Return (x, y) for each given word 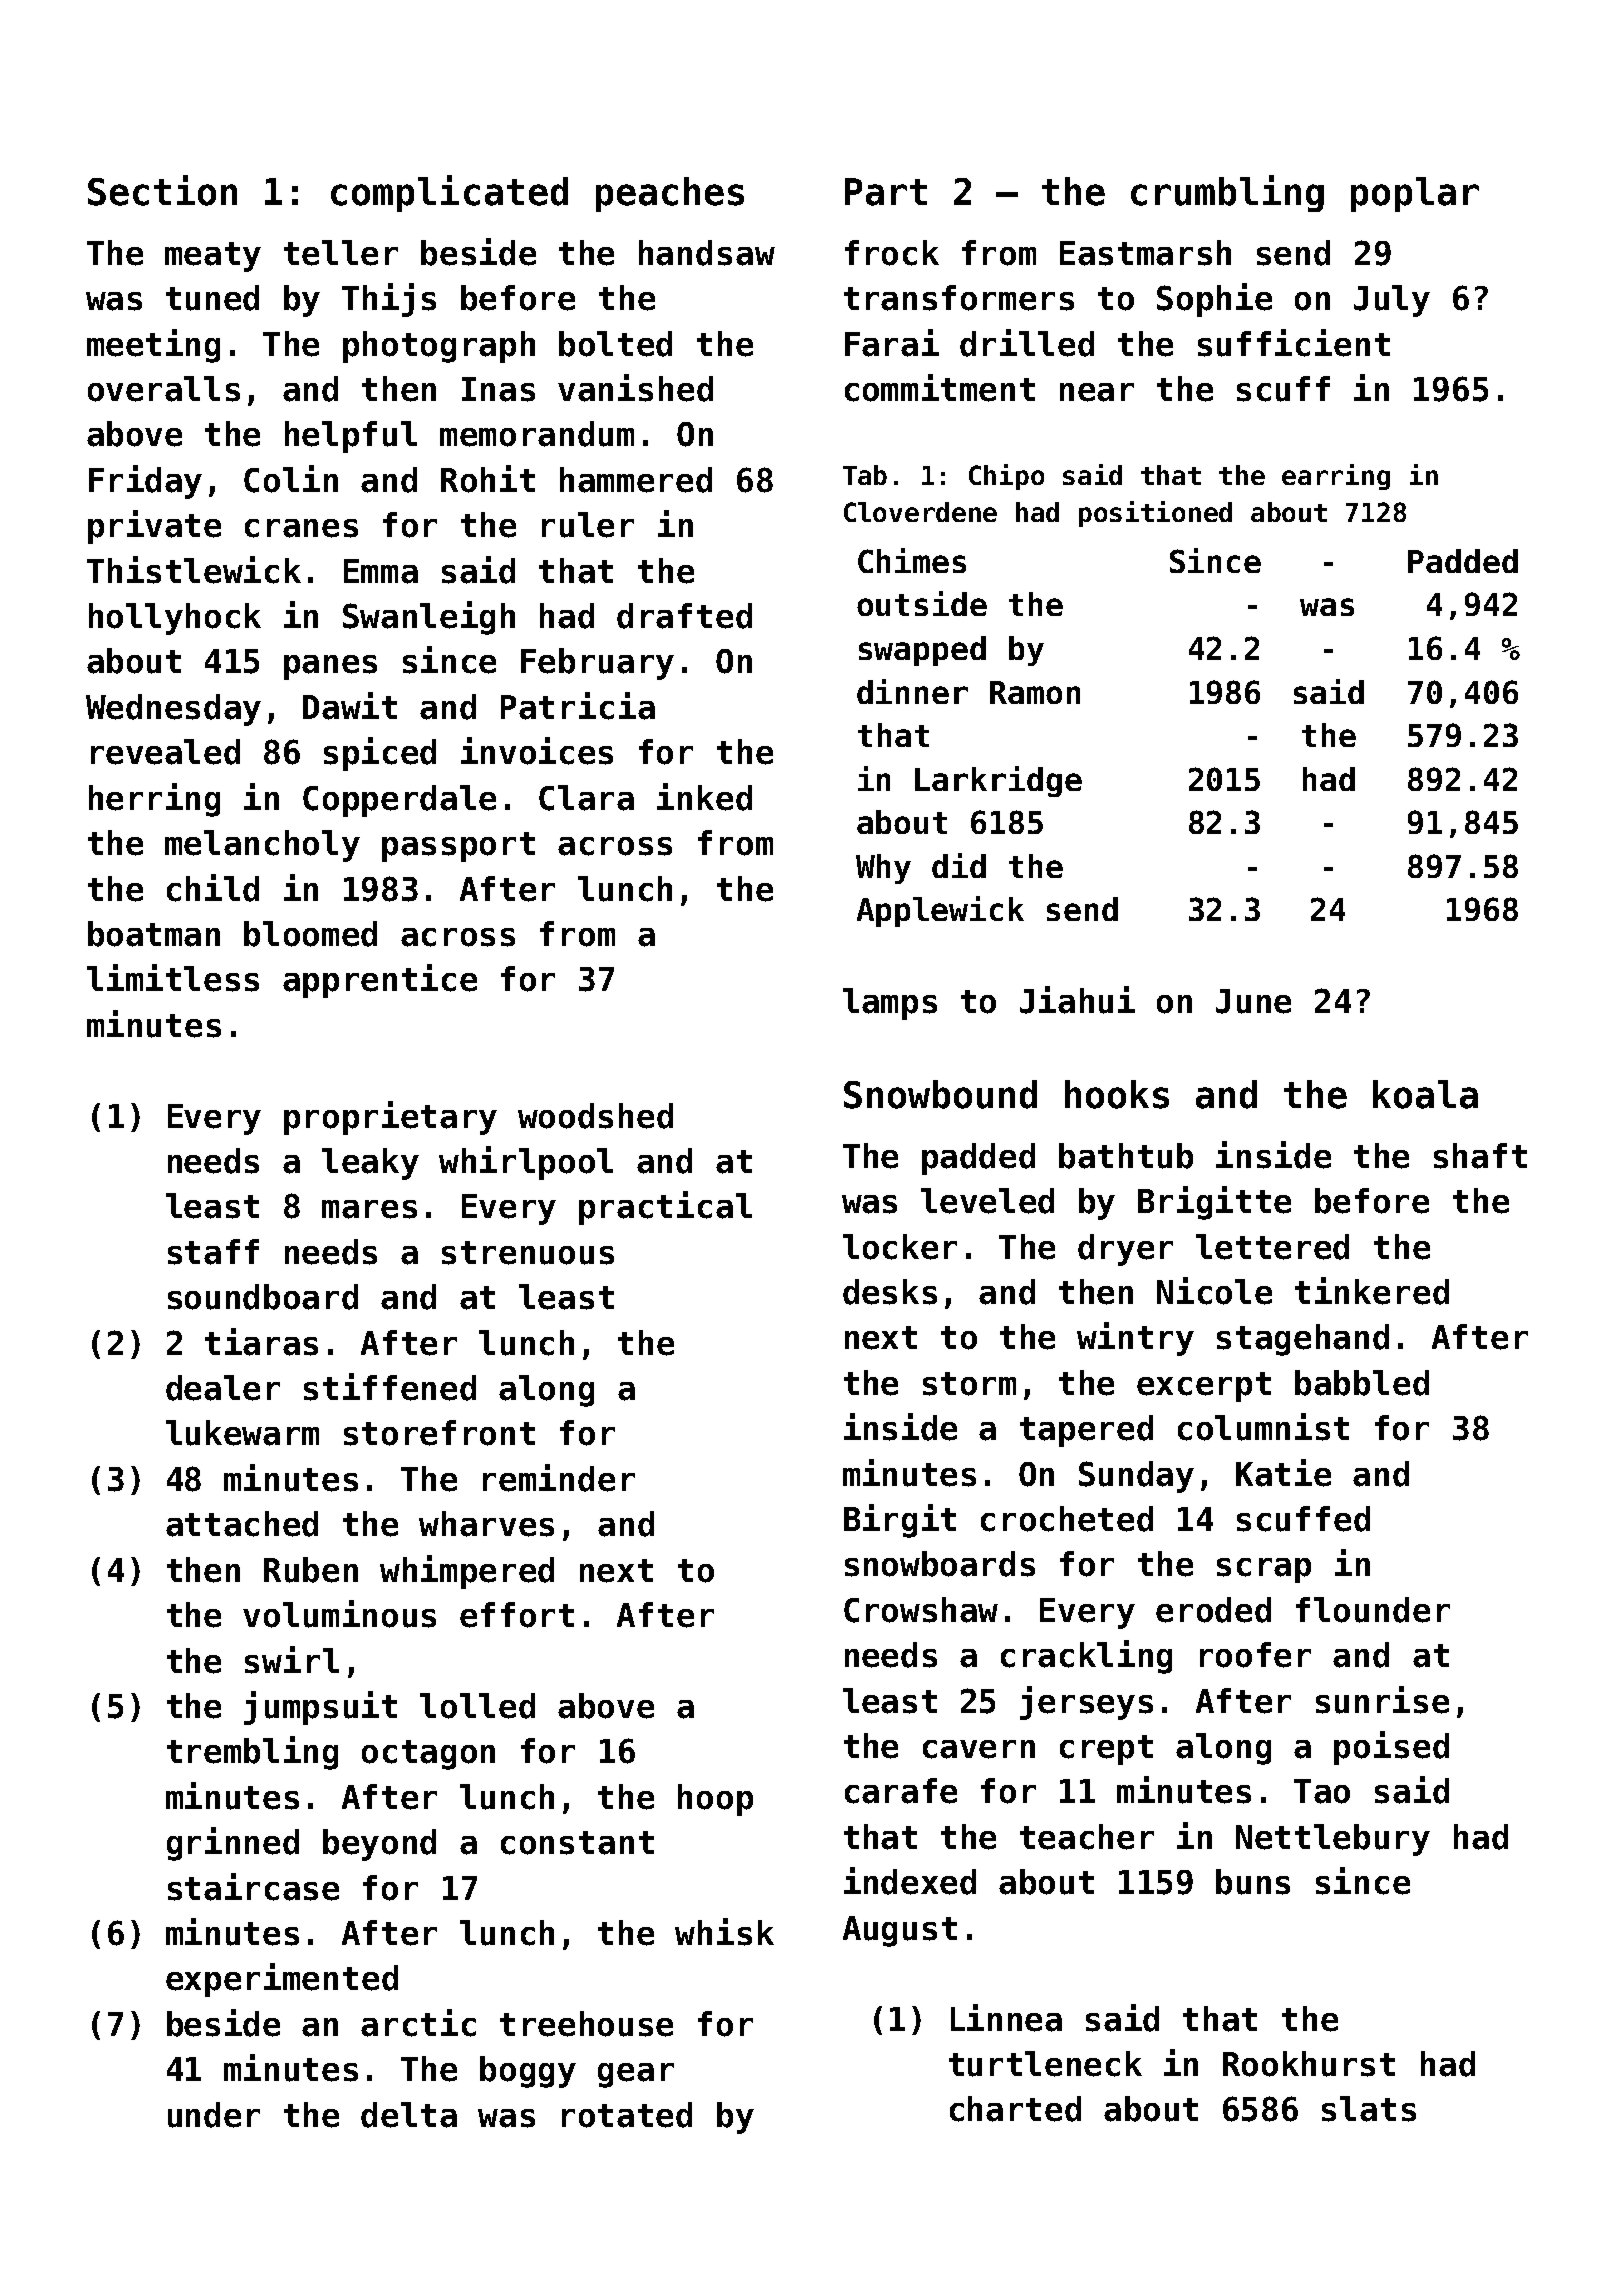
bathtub (1126, 1156)
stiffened (390, 1387)
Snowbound (940, 1094)
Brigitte (1214, 1203)
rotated (627, 2115)
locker (900, 1247)
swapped (922, 651)
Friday (145, 482)
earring (1336, 477)
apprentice (380, 981)
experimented (282, 1980)
